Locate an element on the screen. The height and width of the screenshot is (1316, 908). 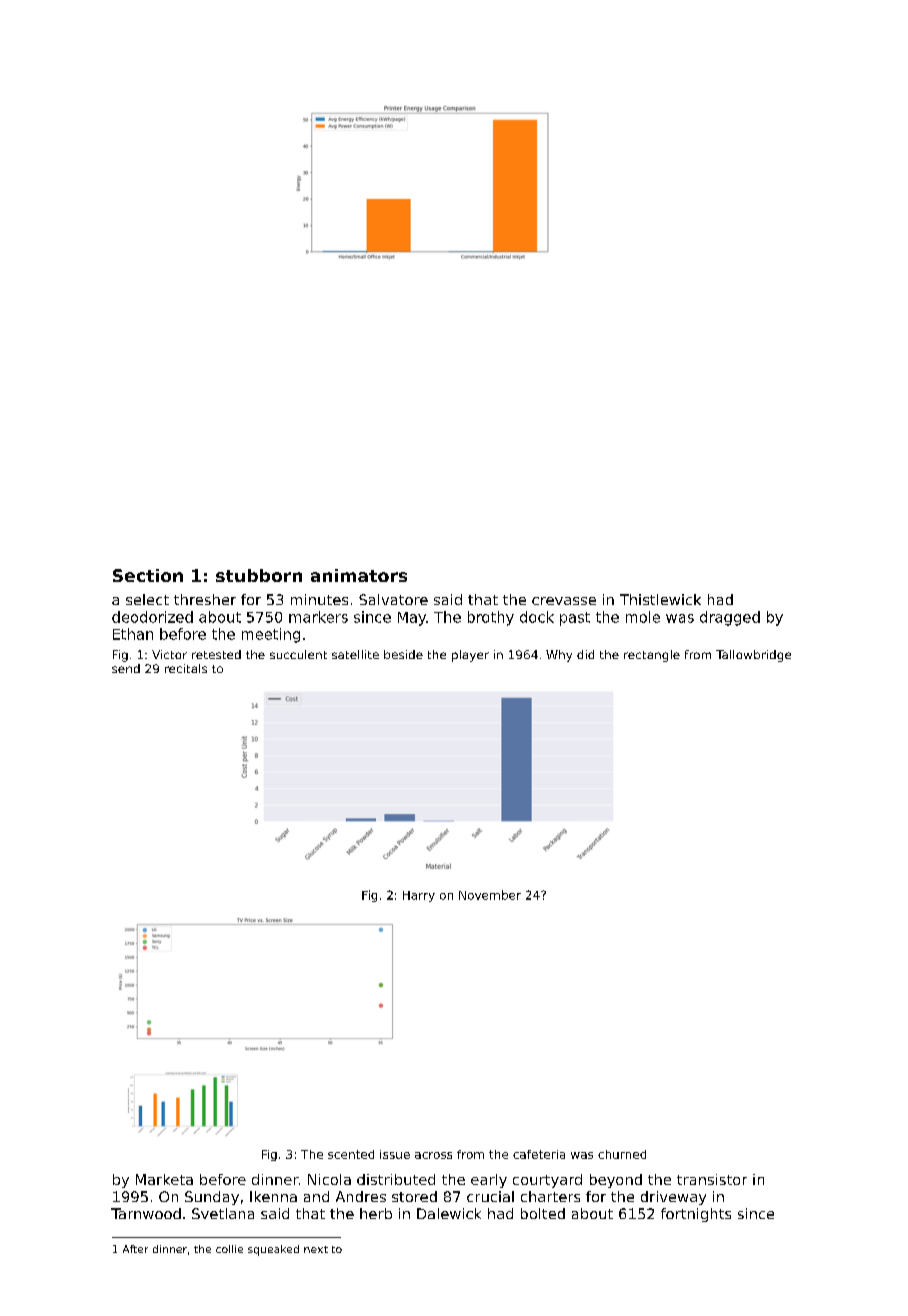
animators is located at coordinates (359, 575).
